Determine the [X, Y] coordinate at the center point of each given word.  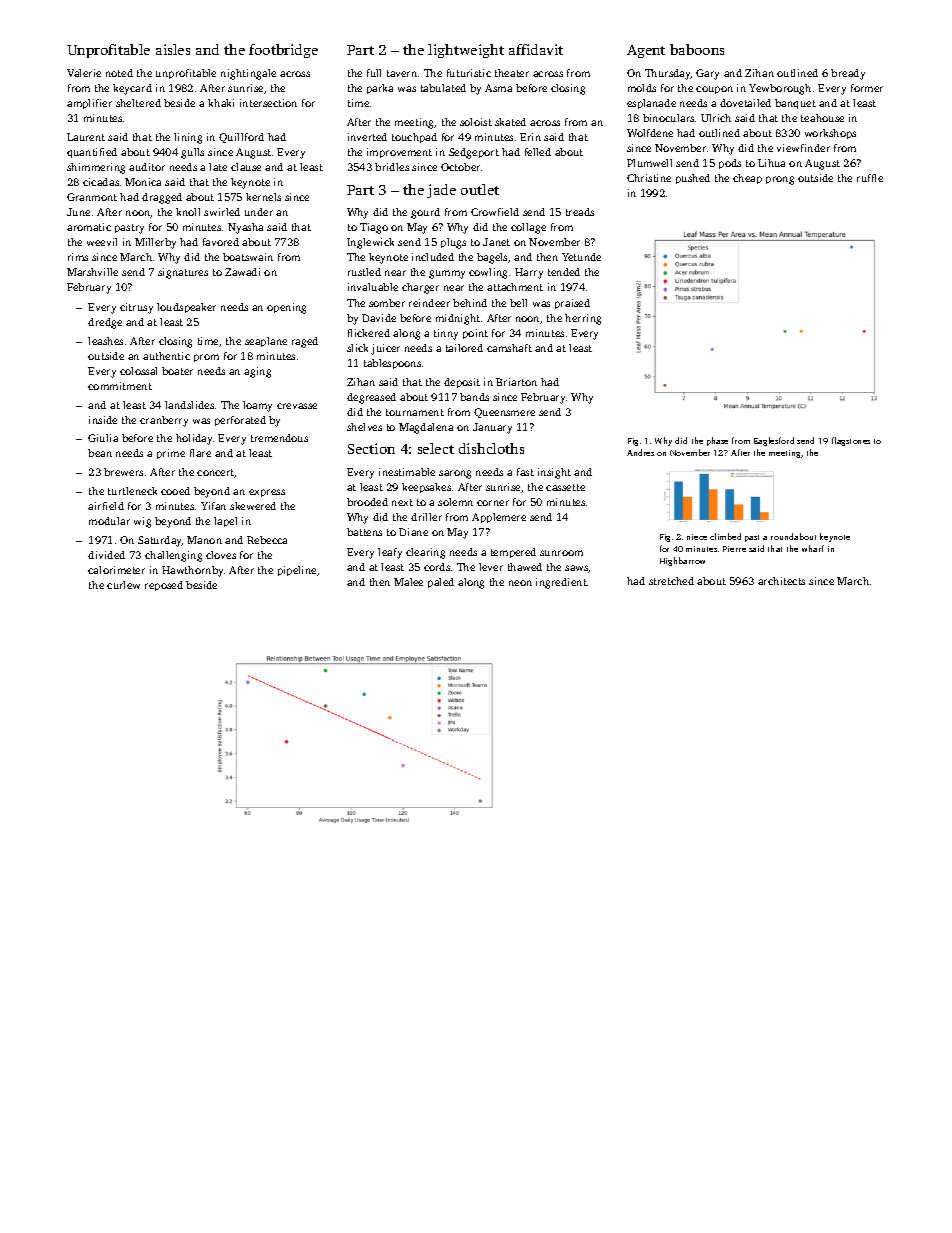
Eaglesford [774, 441]
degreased [371, 398]
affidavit [536, 49]
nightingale [248, 74]
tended [564, 272]
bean [100, 453]
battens [364, 532]
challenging [173, 556]
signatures [183, 273]
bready [848, 74]
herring [583, 319]
